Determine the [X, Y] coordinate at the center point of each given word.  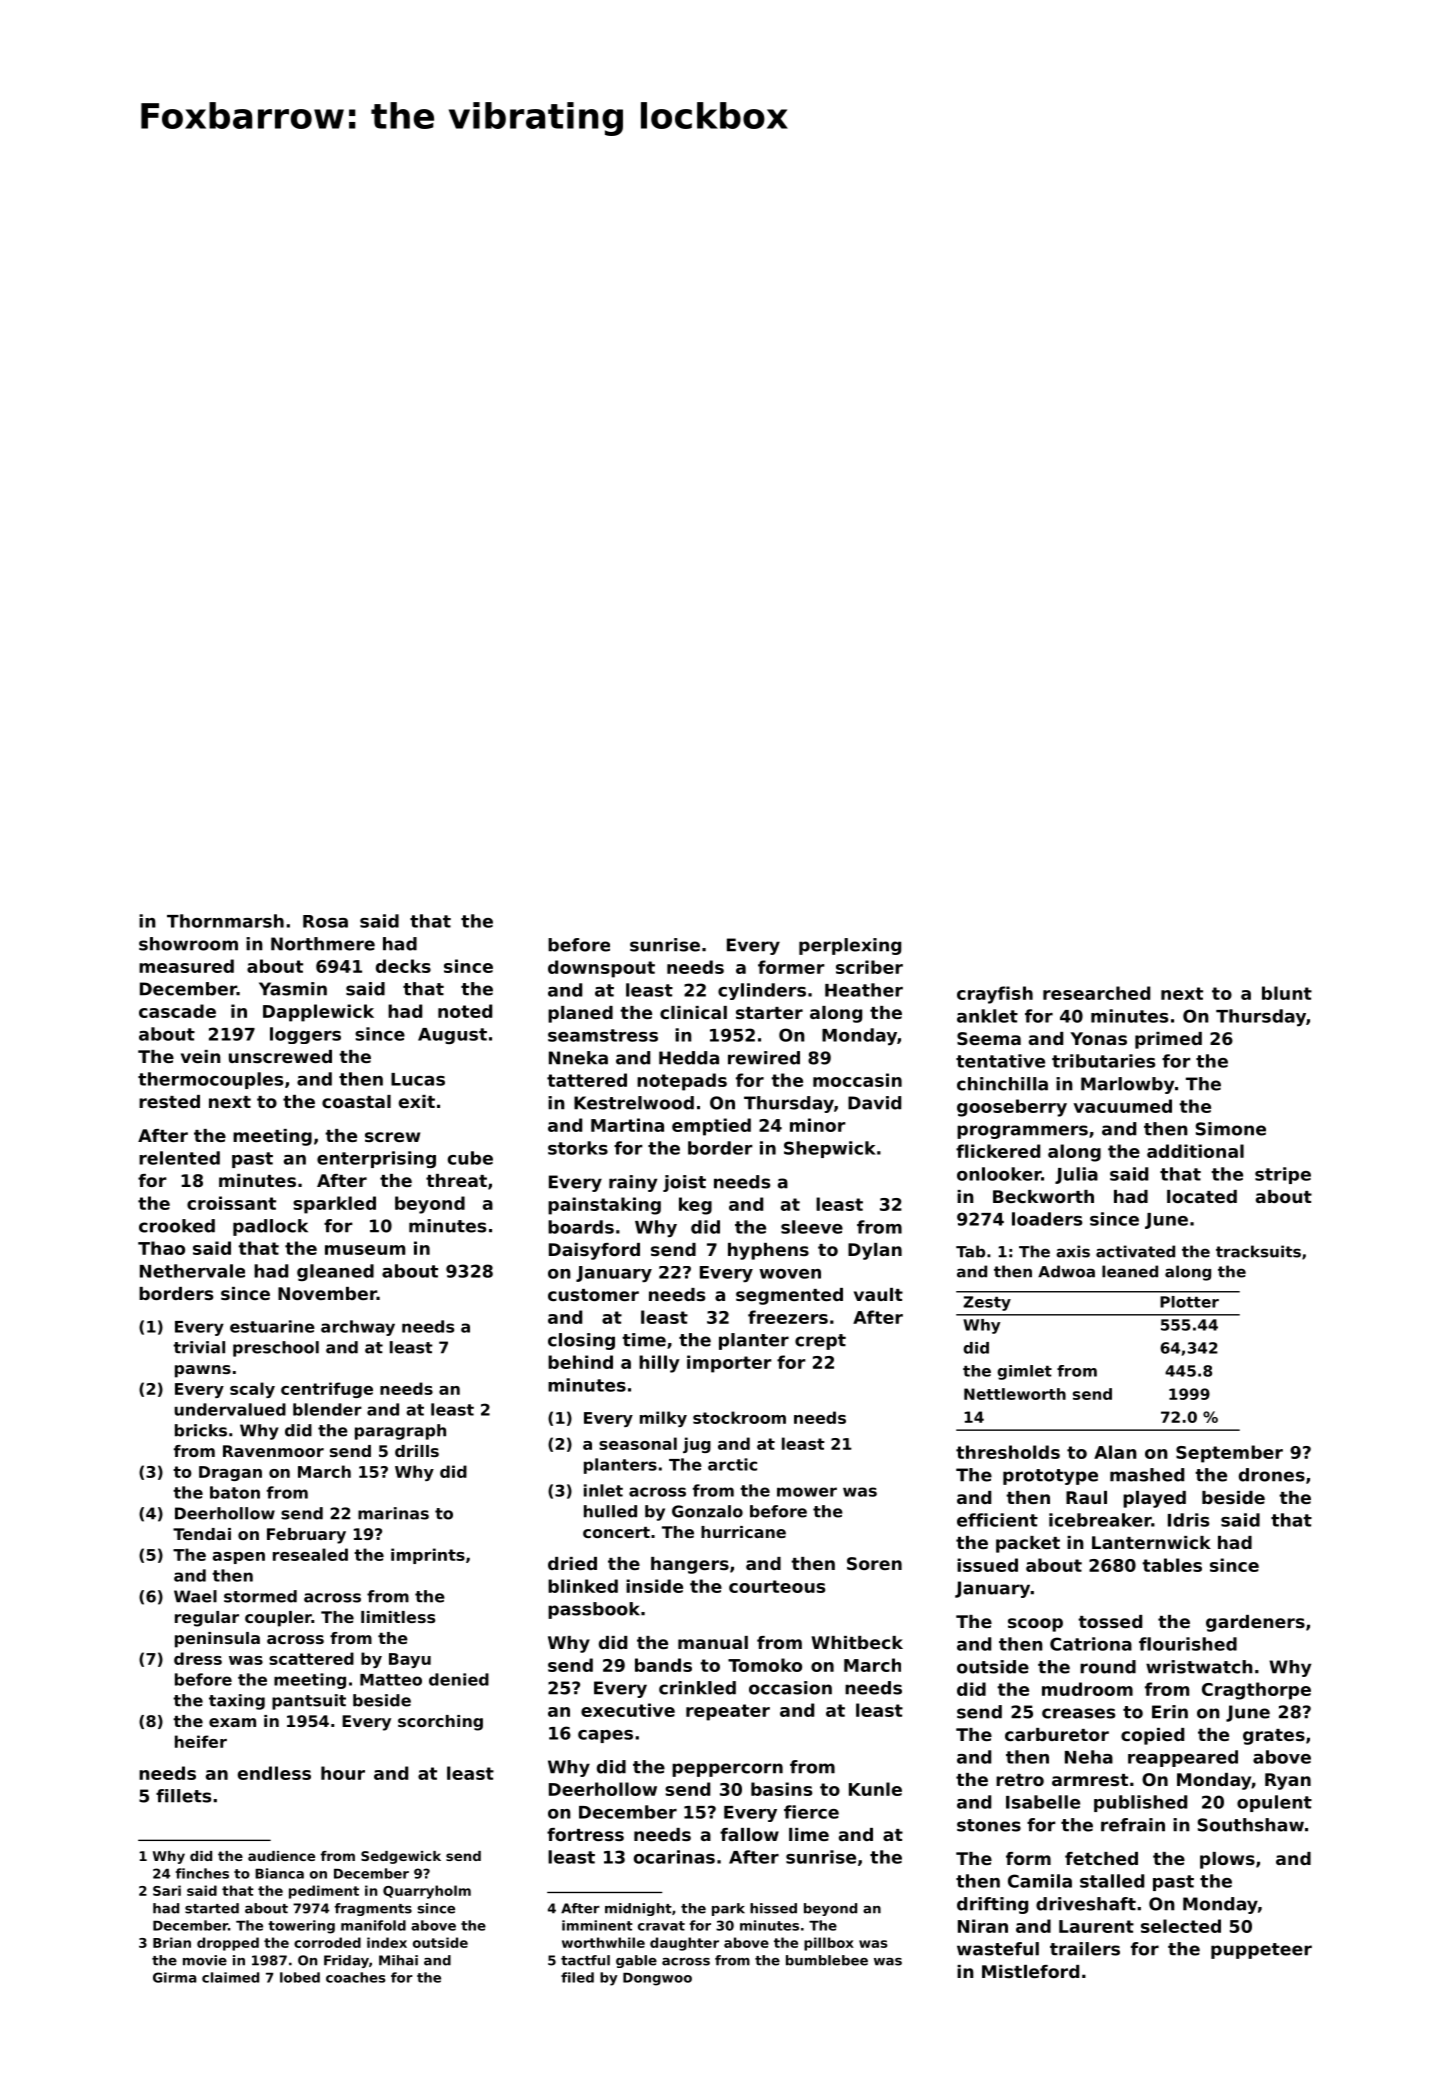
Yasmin [293, 989]
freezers [788, 1317]
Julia [1076, 1175]
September [1229, 1454]
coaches [356, 1977]
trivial [199, 1347]
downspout [601, 969]
